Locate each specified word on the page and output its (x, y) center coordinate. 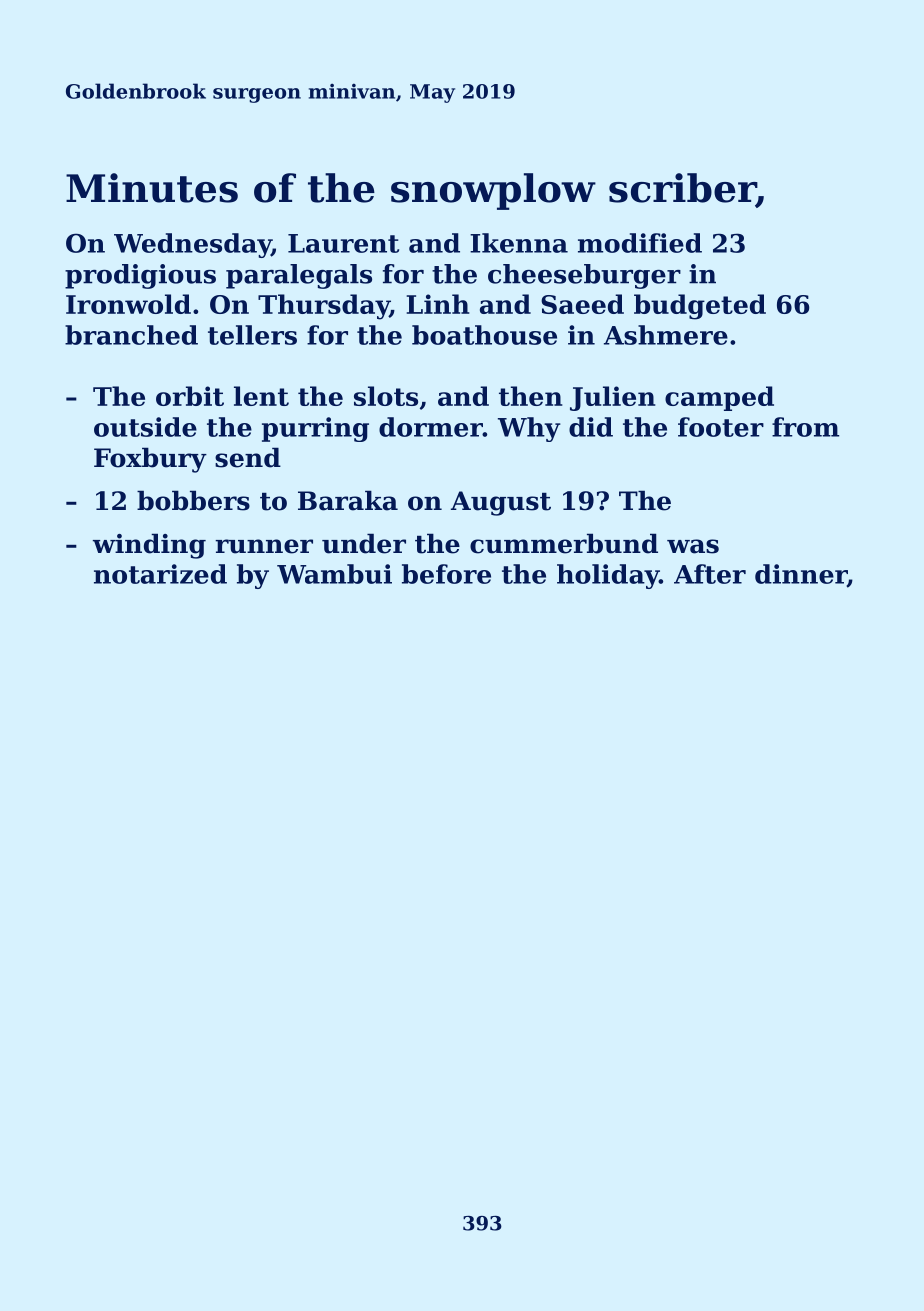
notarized (160, 574)
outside (145, 427)
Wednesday (192, 245)
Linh (438, 304)
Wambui (334, 574)
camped (719, 398)
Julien (612, 398)
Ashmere (666, 335)
